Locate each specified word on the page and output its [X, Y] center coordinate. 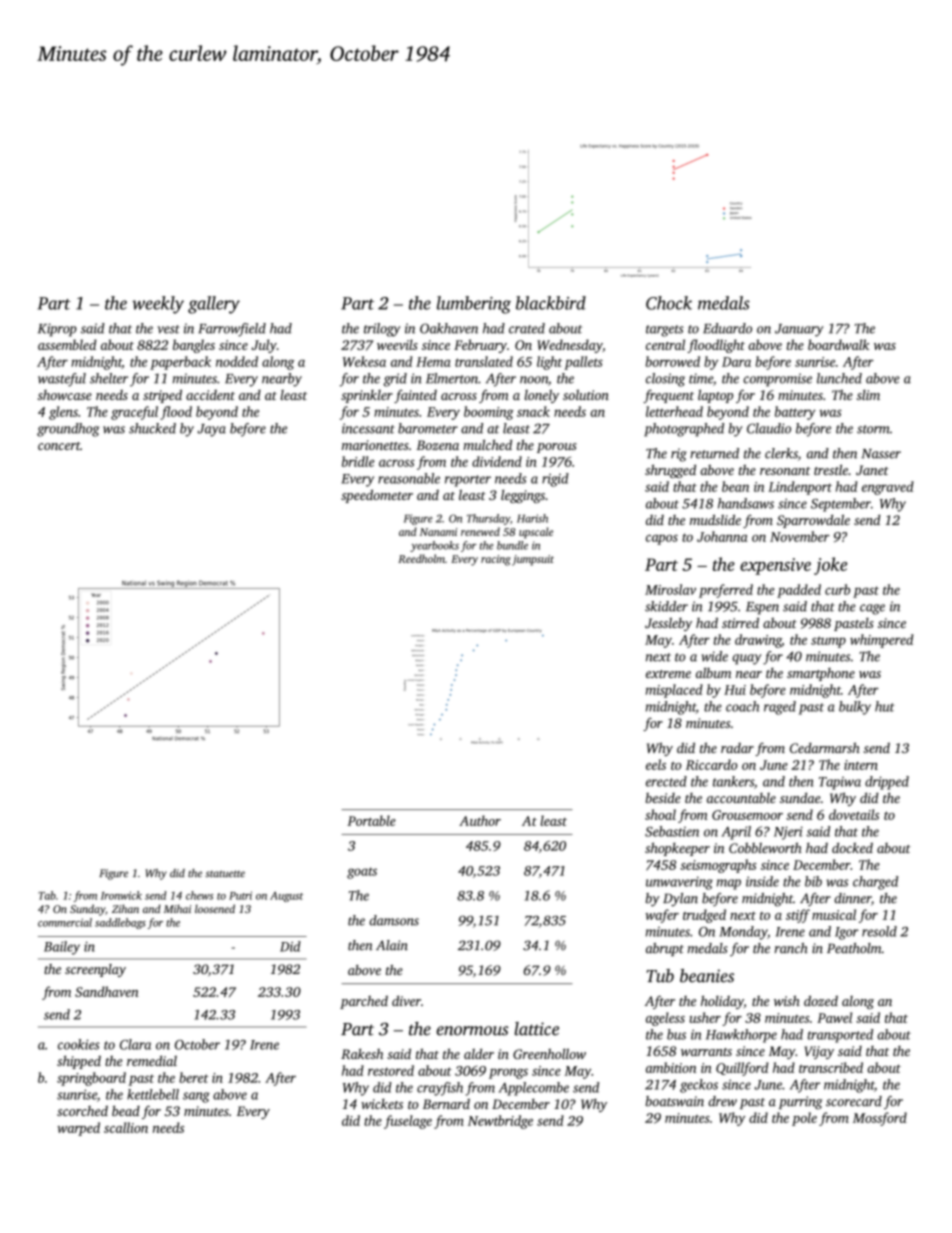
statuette [225, 873]
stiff [798, 916]
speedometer [377, 496]
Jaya [211, 430]
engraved [888, 488]
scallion [126, 1127]
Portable [371, 820]
